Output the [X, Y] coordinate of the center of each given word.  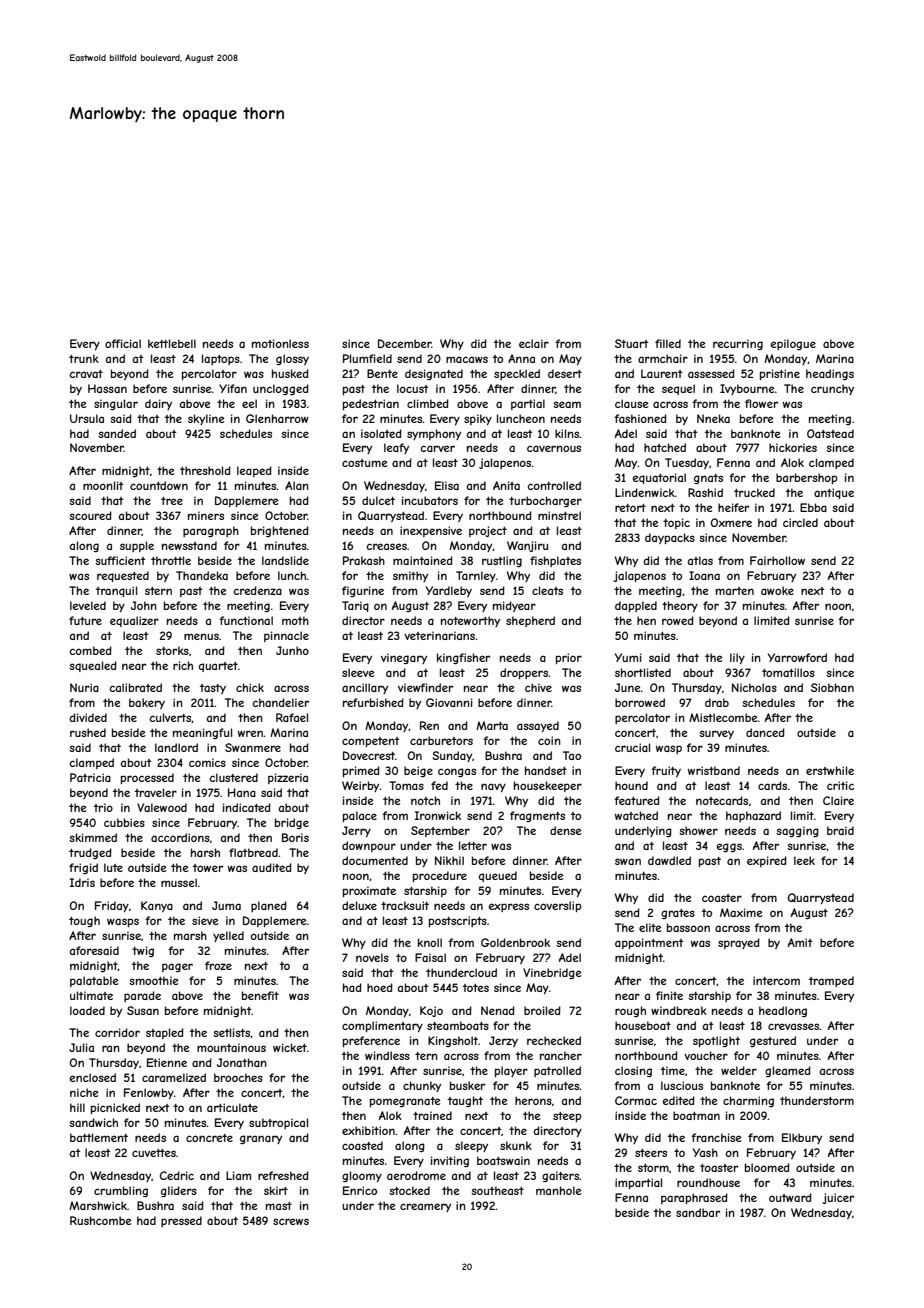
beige [418, 771]
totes [476, 988]
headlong [783, 1011]
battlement [99, 1137]
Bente [382, 373]
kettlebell [172, 343]
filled [668, 343]
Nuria [84, 687]
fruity [666, 771]
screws [291, 1221]
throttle [171, 560]
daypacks [670, 538]
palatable [94, 981]
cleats [547, 590]
